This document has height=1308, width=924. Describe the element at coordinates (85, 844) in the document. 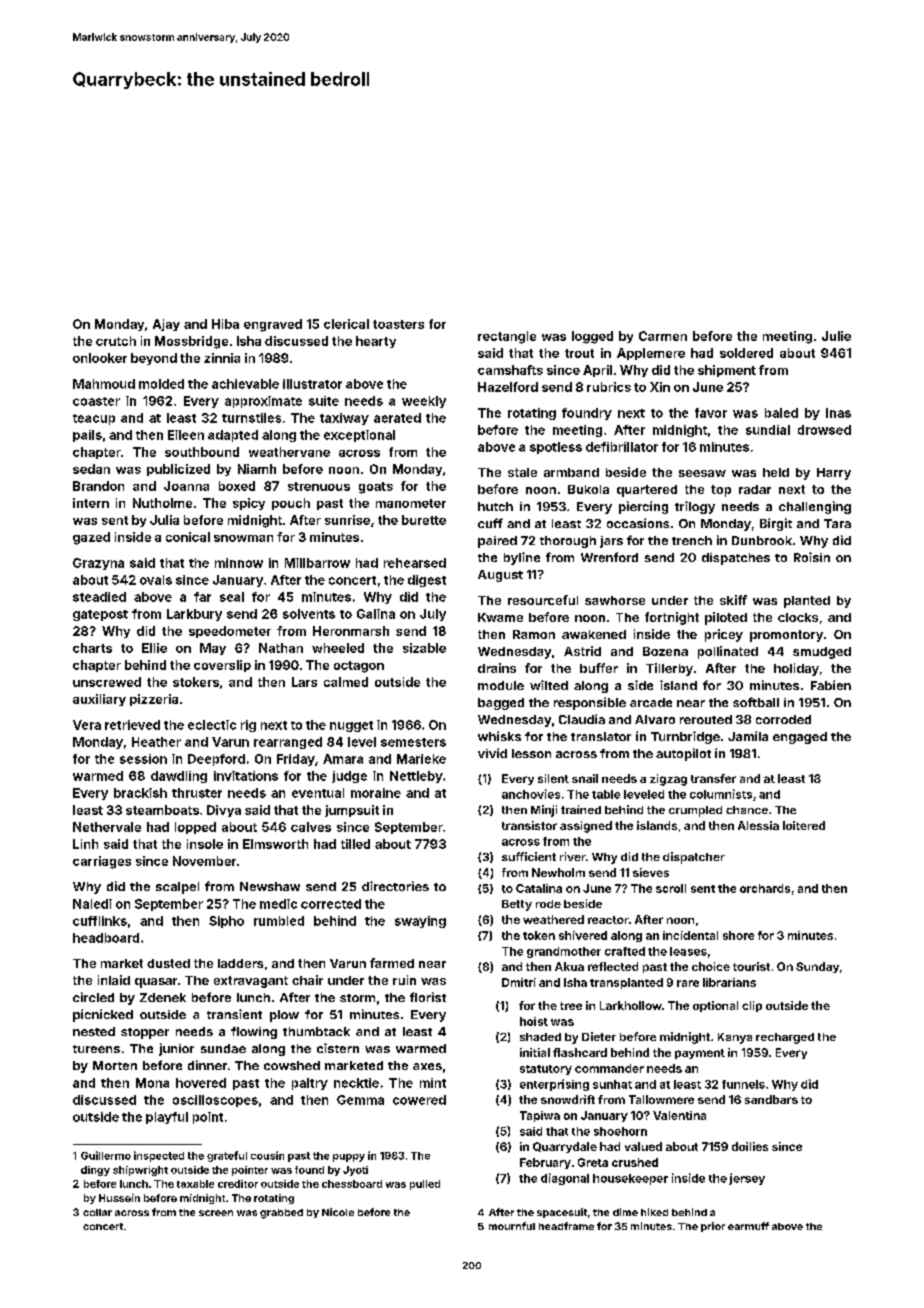

I see `Linh` at that location.
